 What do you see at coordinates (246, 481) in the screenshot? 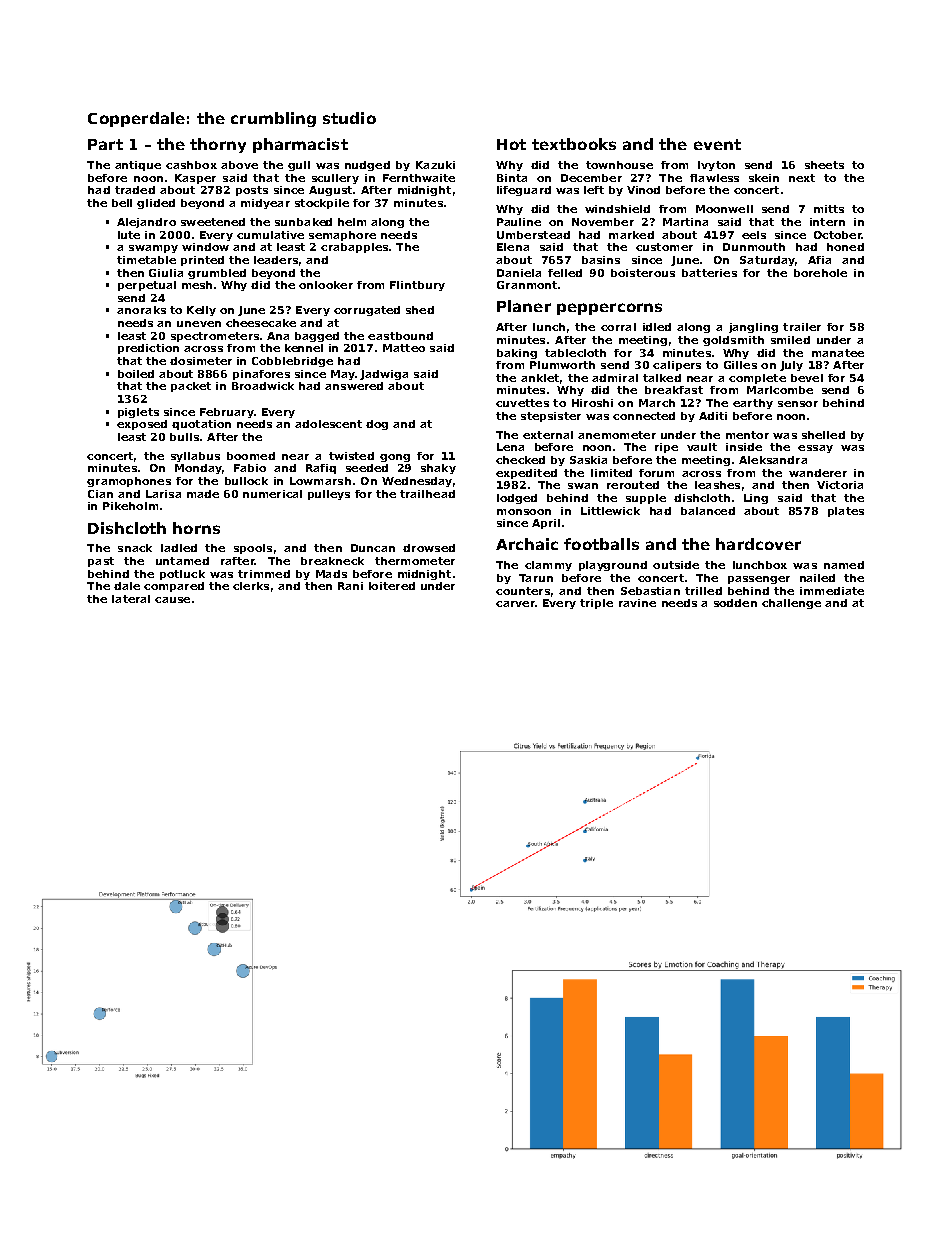
I see `bullock` at bounding box center [246, 481].
